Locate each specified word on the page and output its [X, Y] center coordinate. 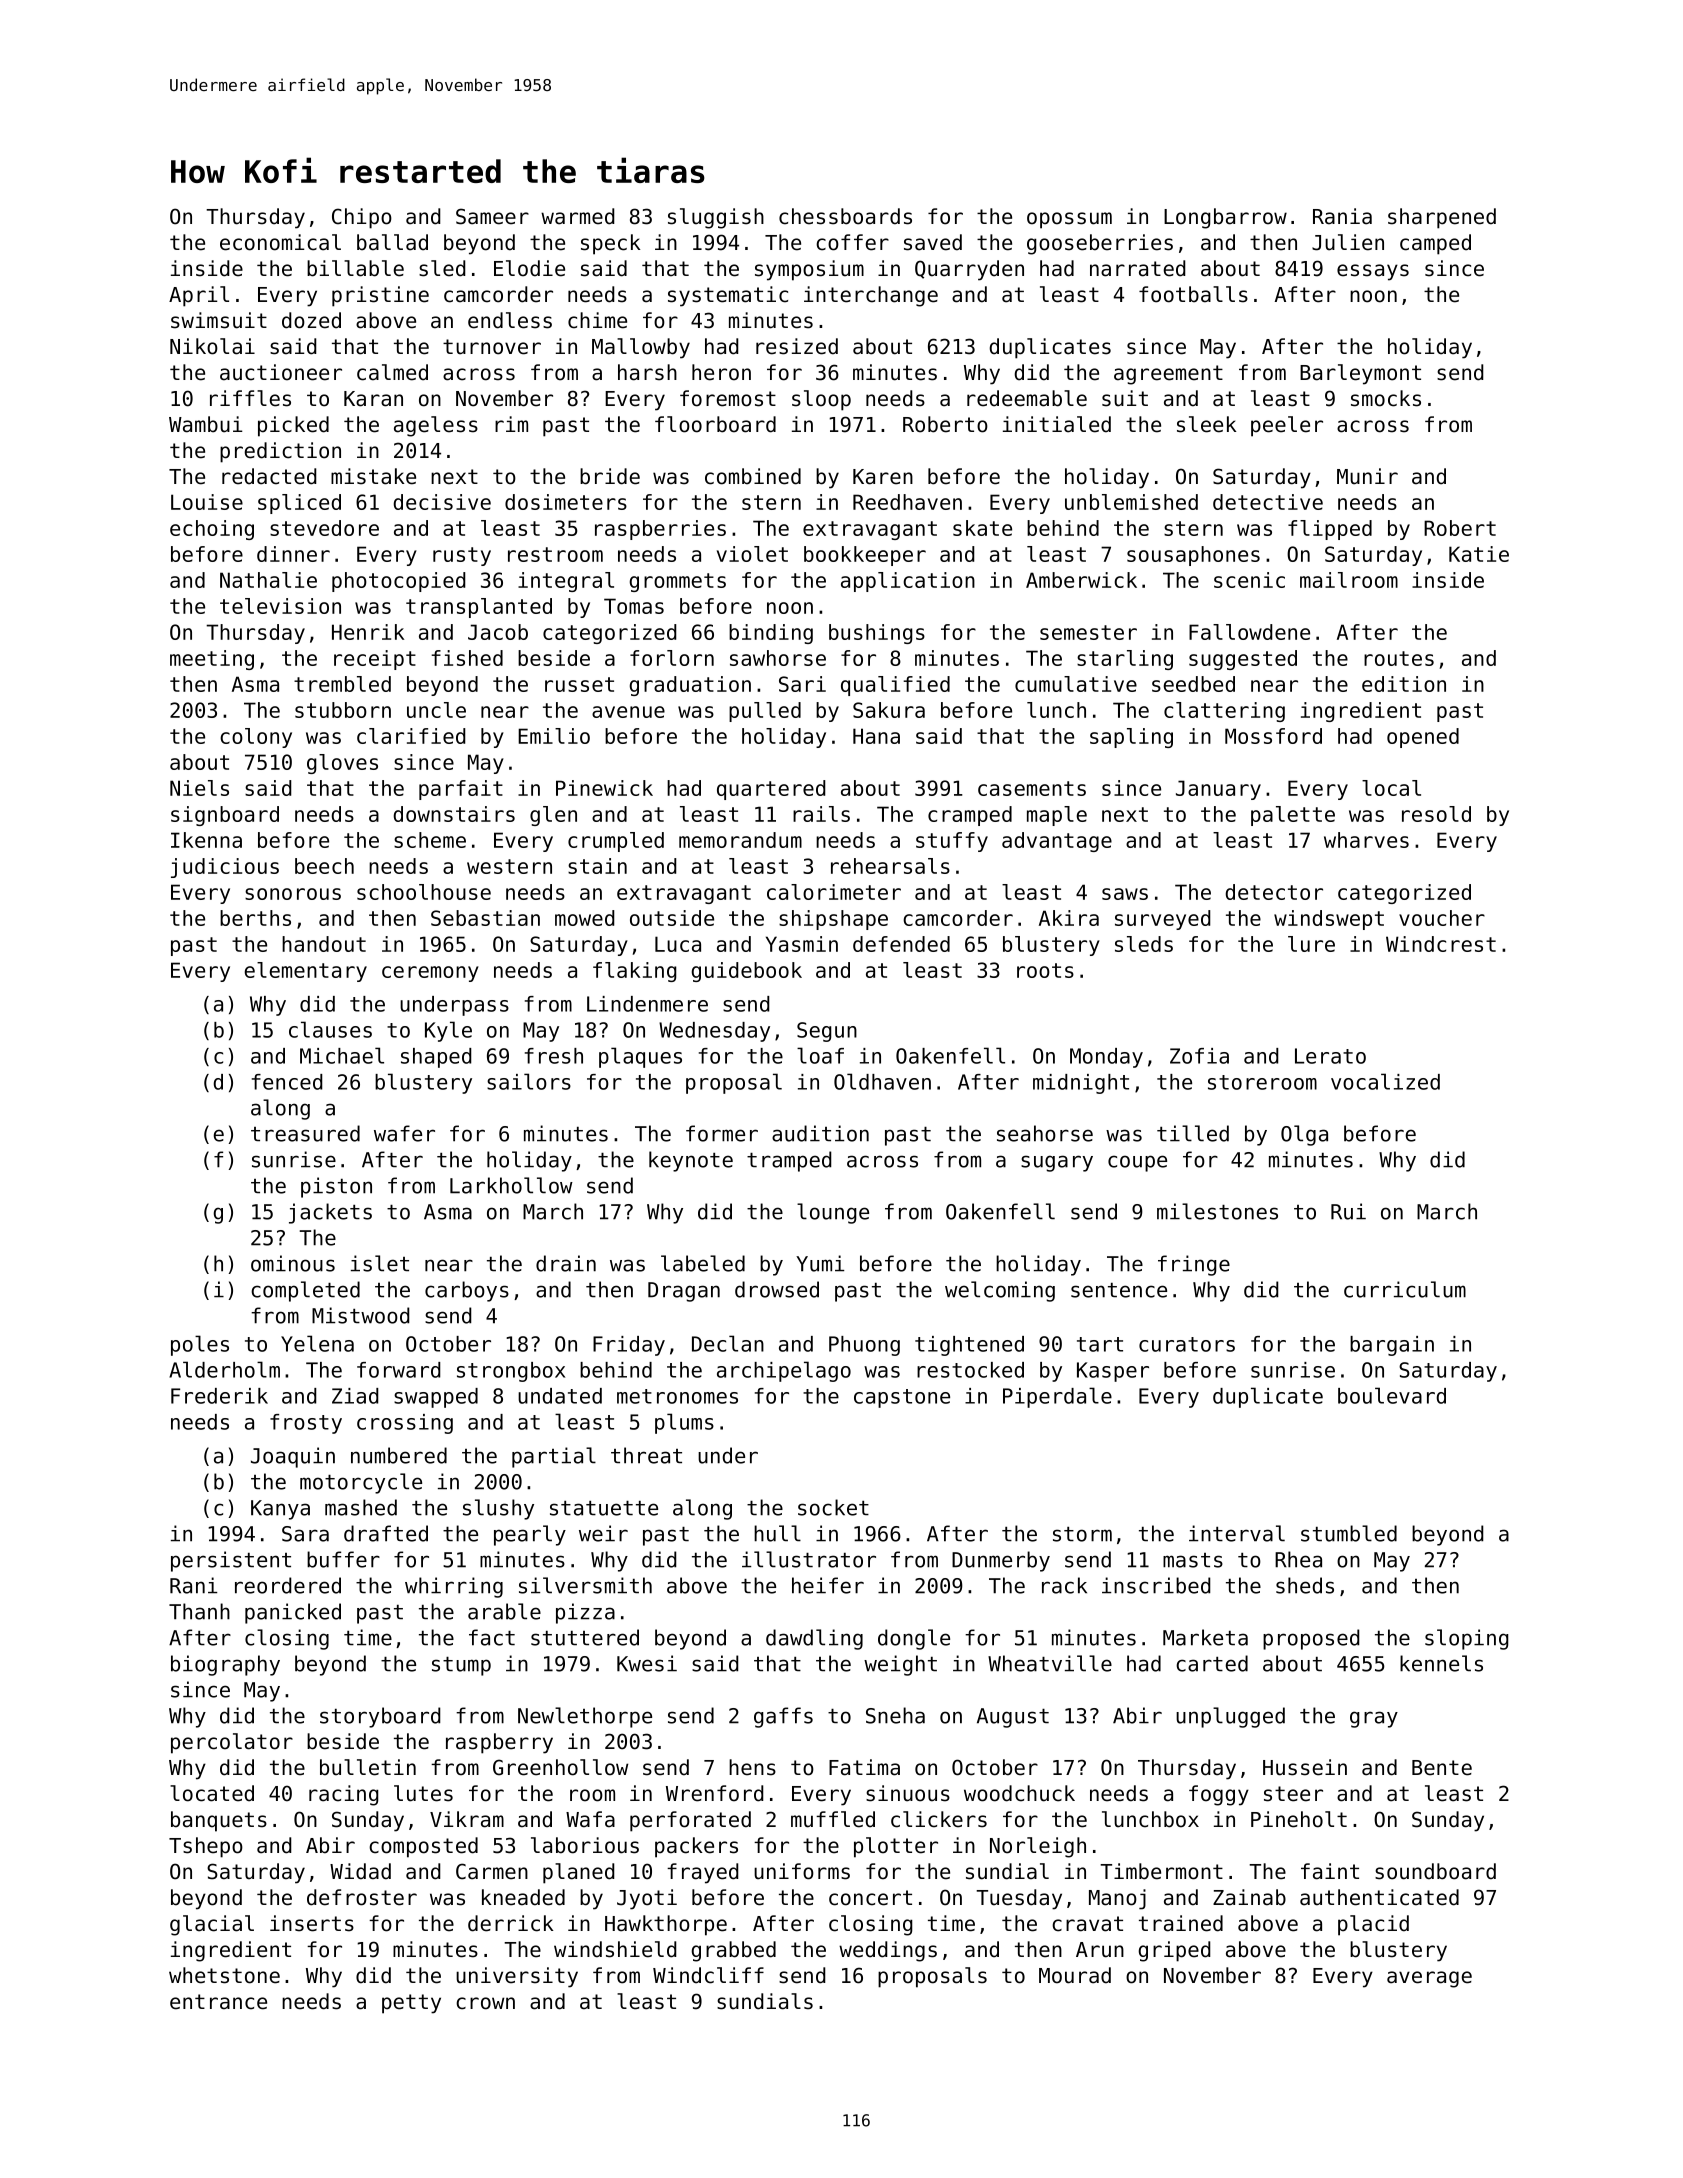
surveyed [1162, 920]
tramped [789, 1161]
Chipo [362, 218]
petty [411, 2004]
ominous [293, 1263]
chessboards [845, 216]
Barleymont [1360, 374]
